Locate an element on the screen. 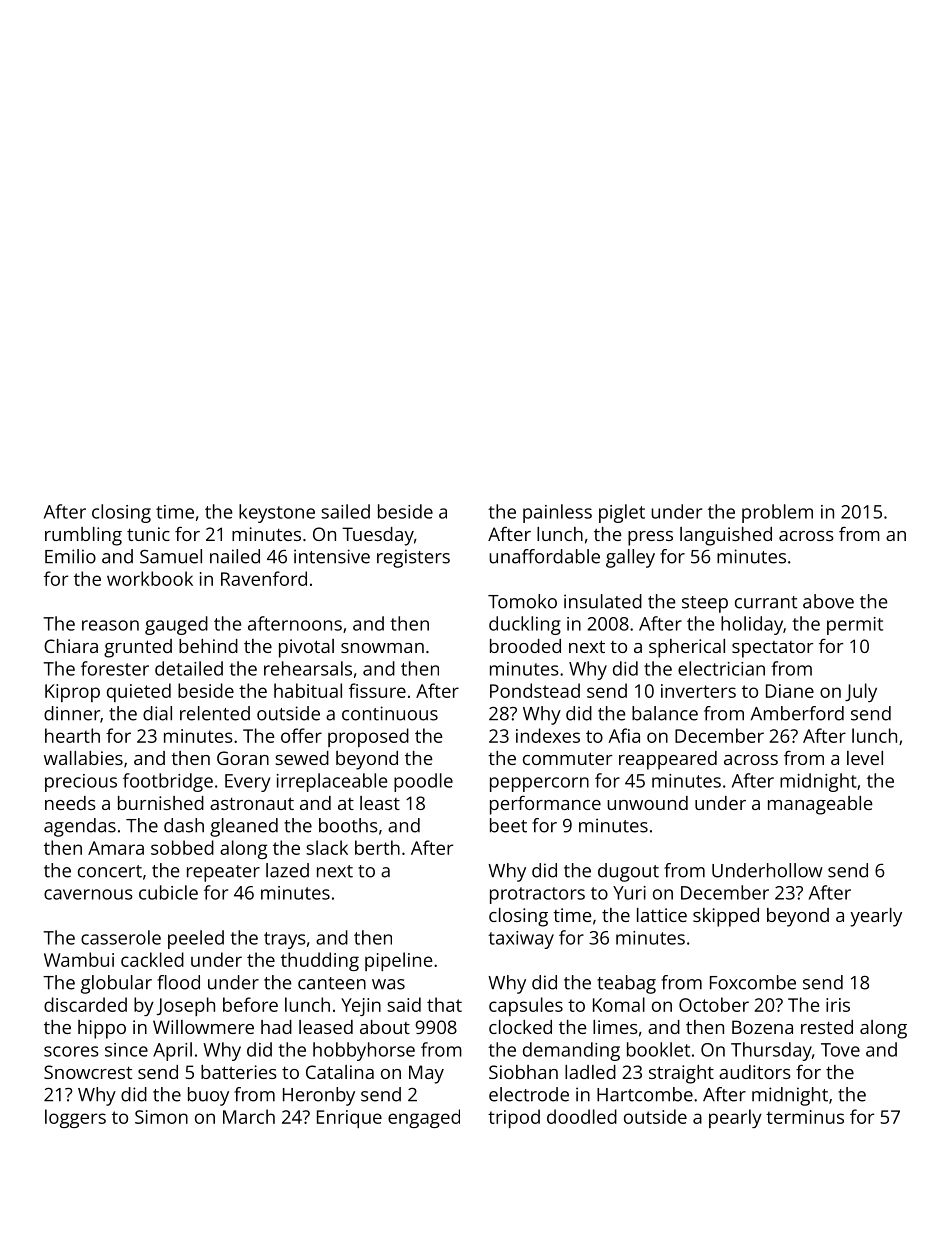 This screenshot has height=1233, width=952. wallabies is located at coordinates (83, 758).
